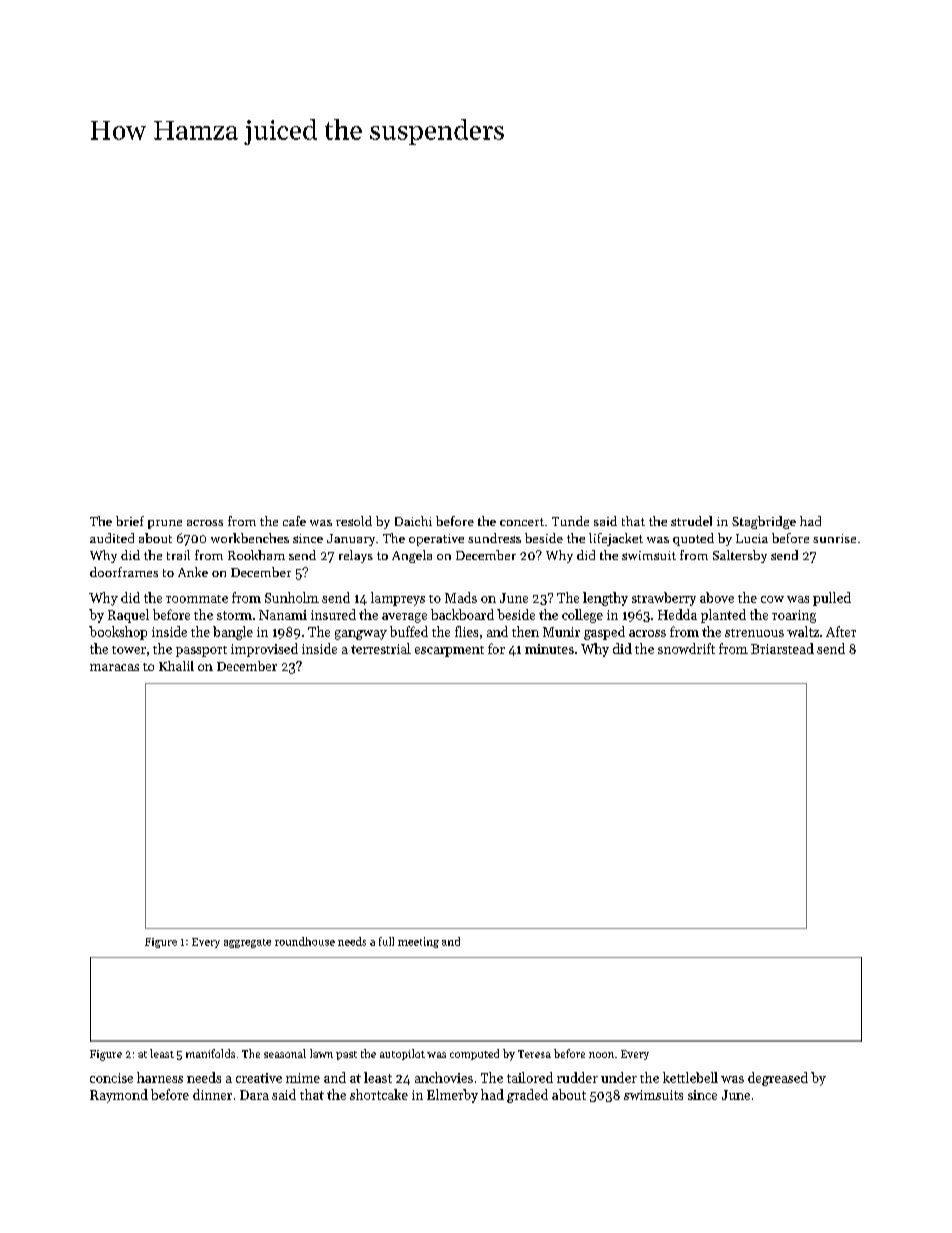 The width and height of the image is (952, 1233). What do you see at coordinates (114, 667) in the image?
I see `maracas` at bounding box center [114, 667].
